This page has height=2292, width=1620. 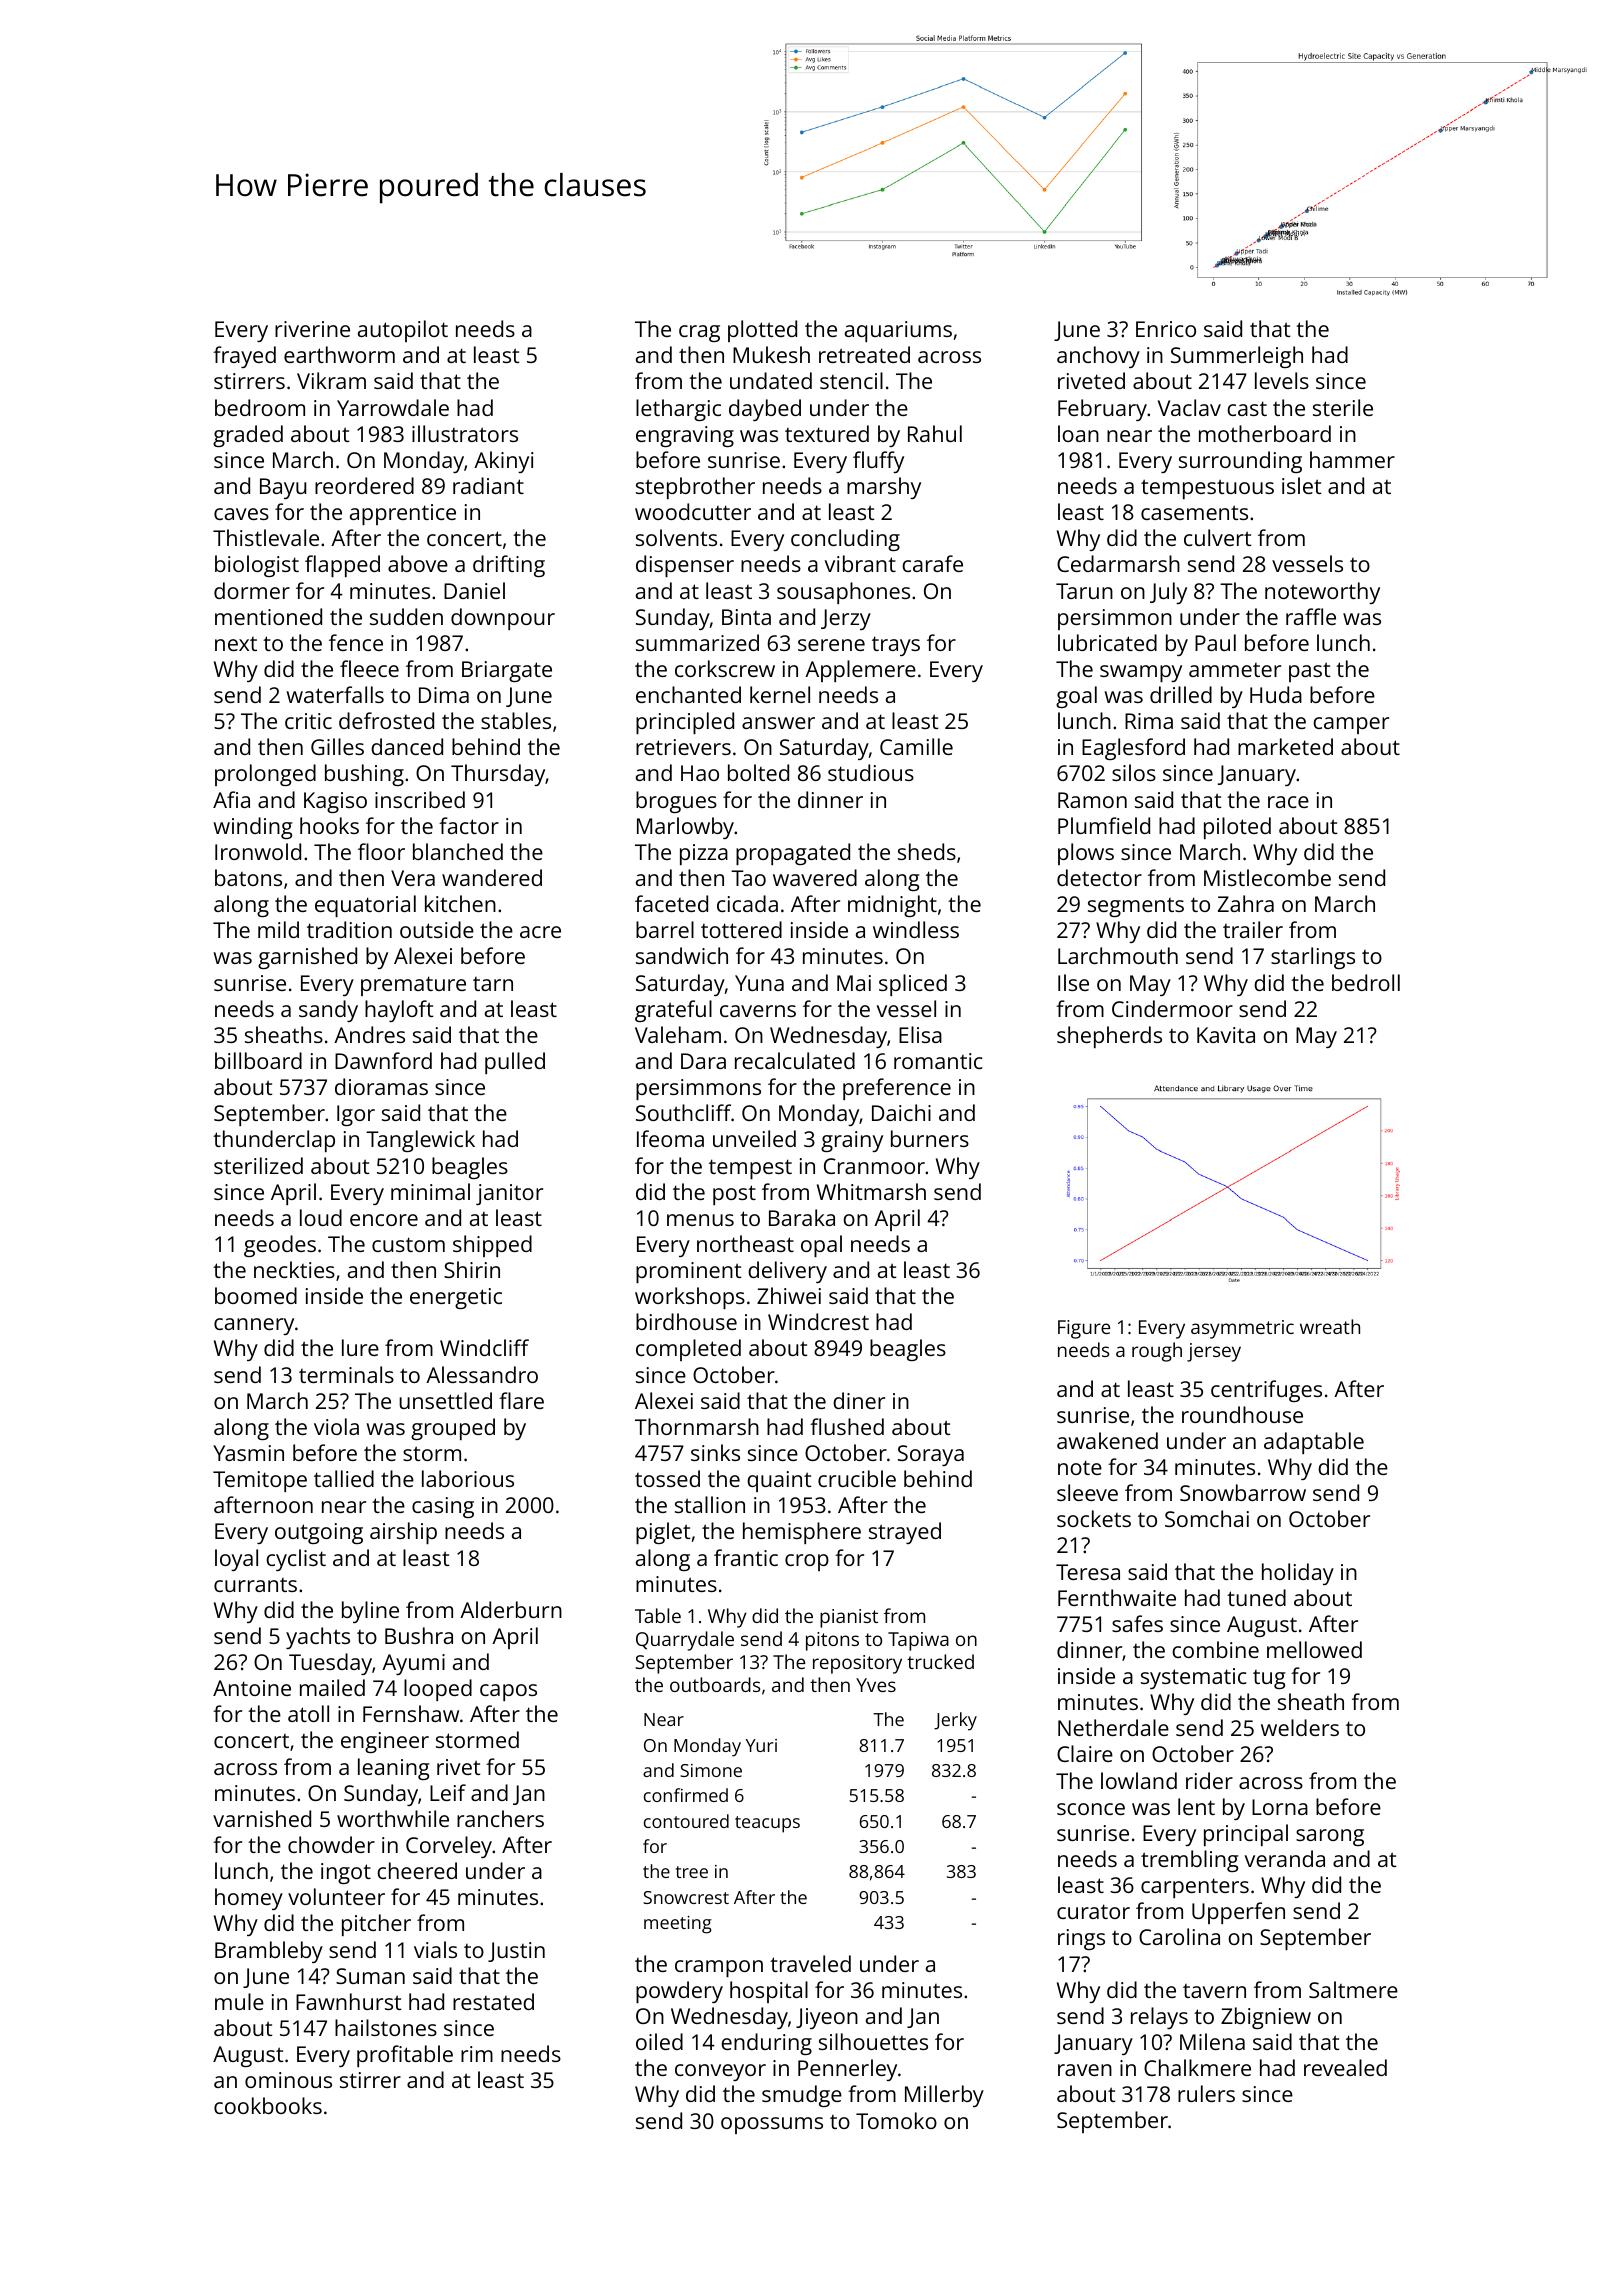 I want to click on crag, so click(x=699, y=333).
